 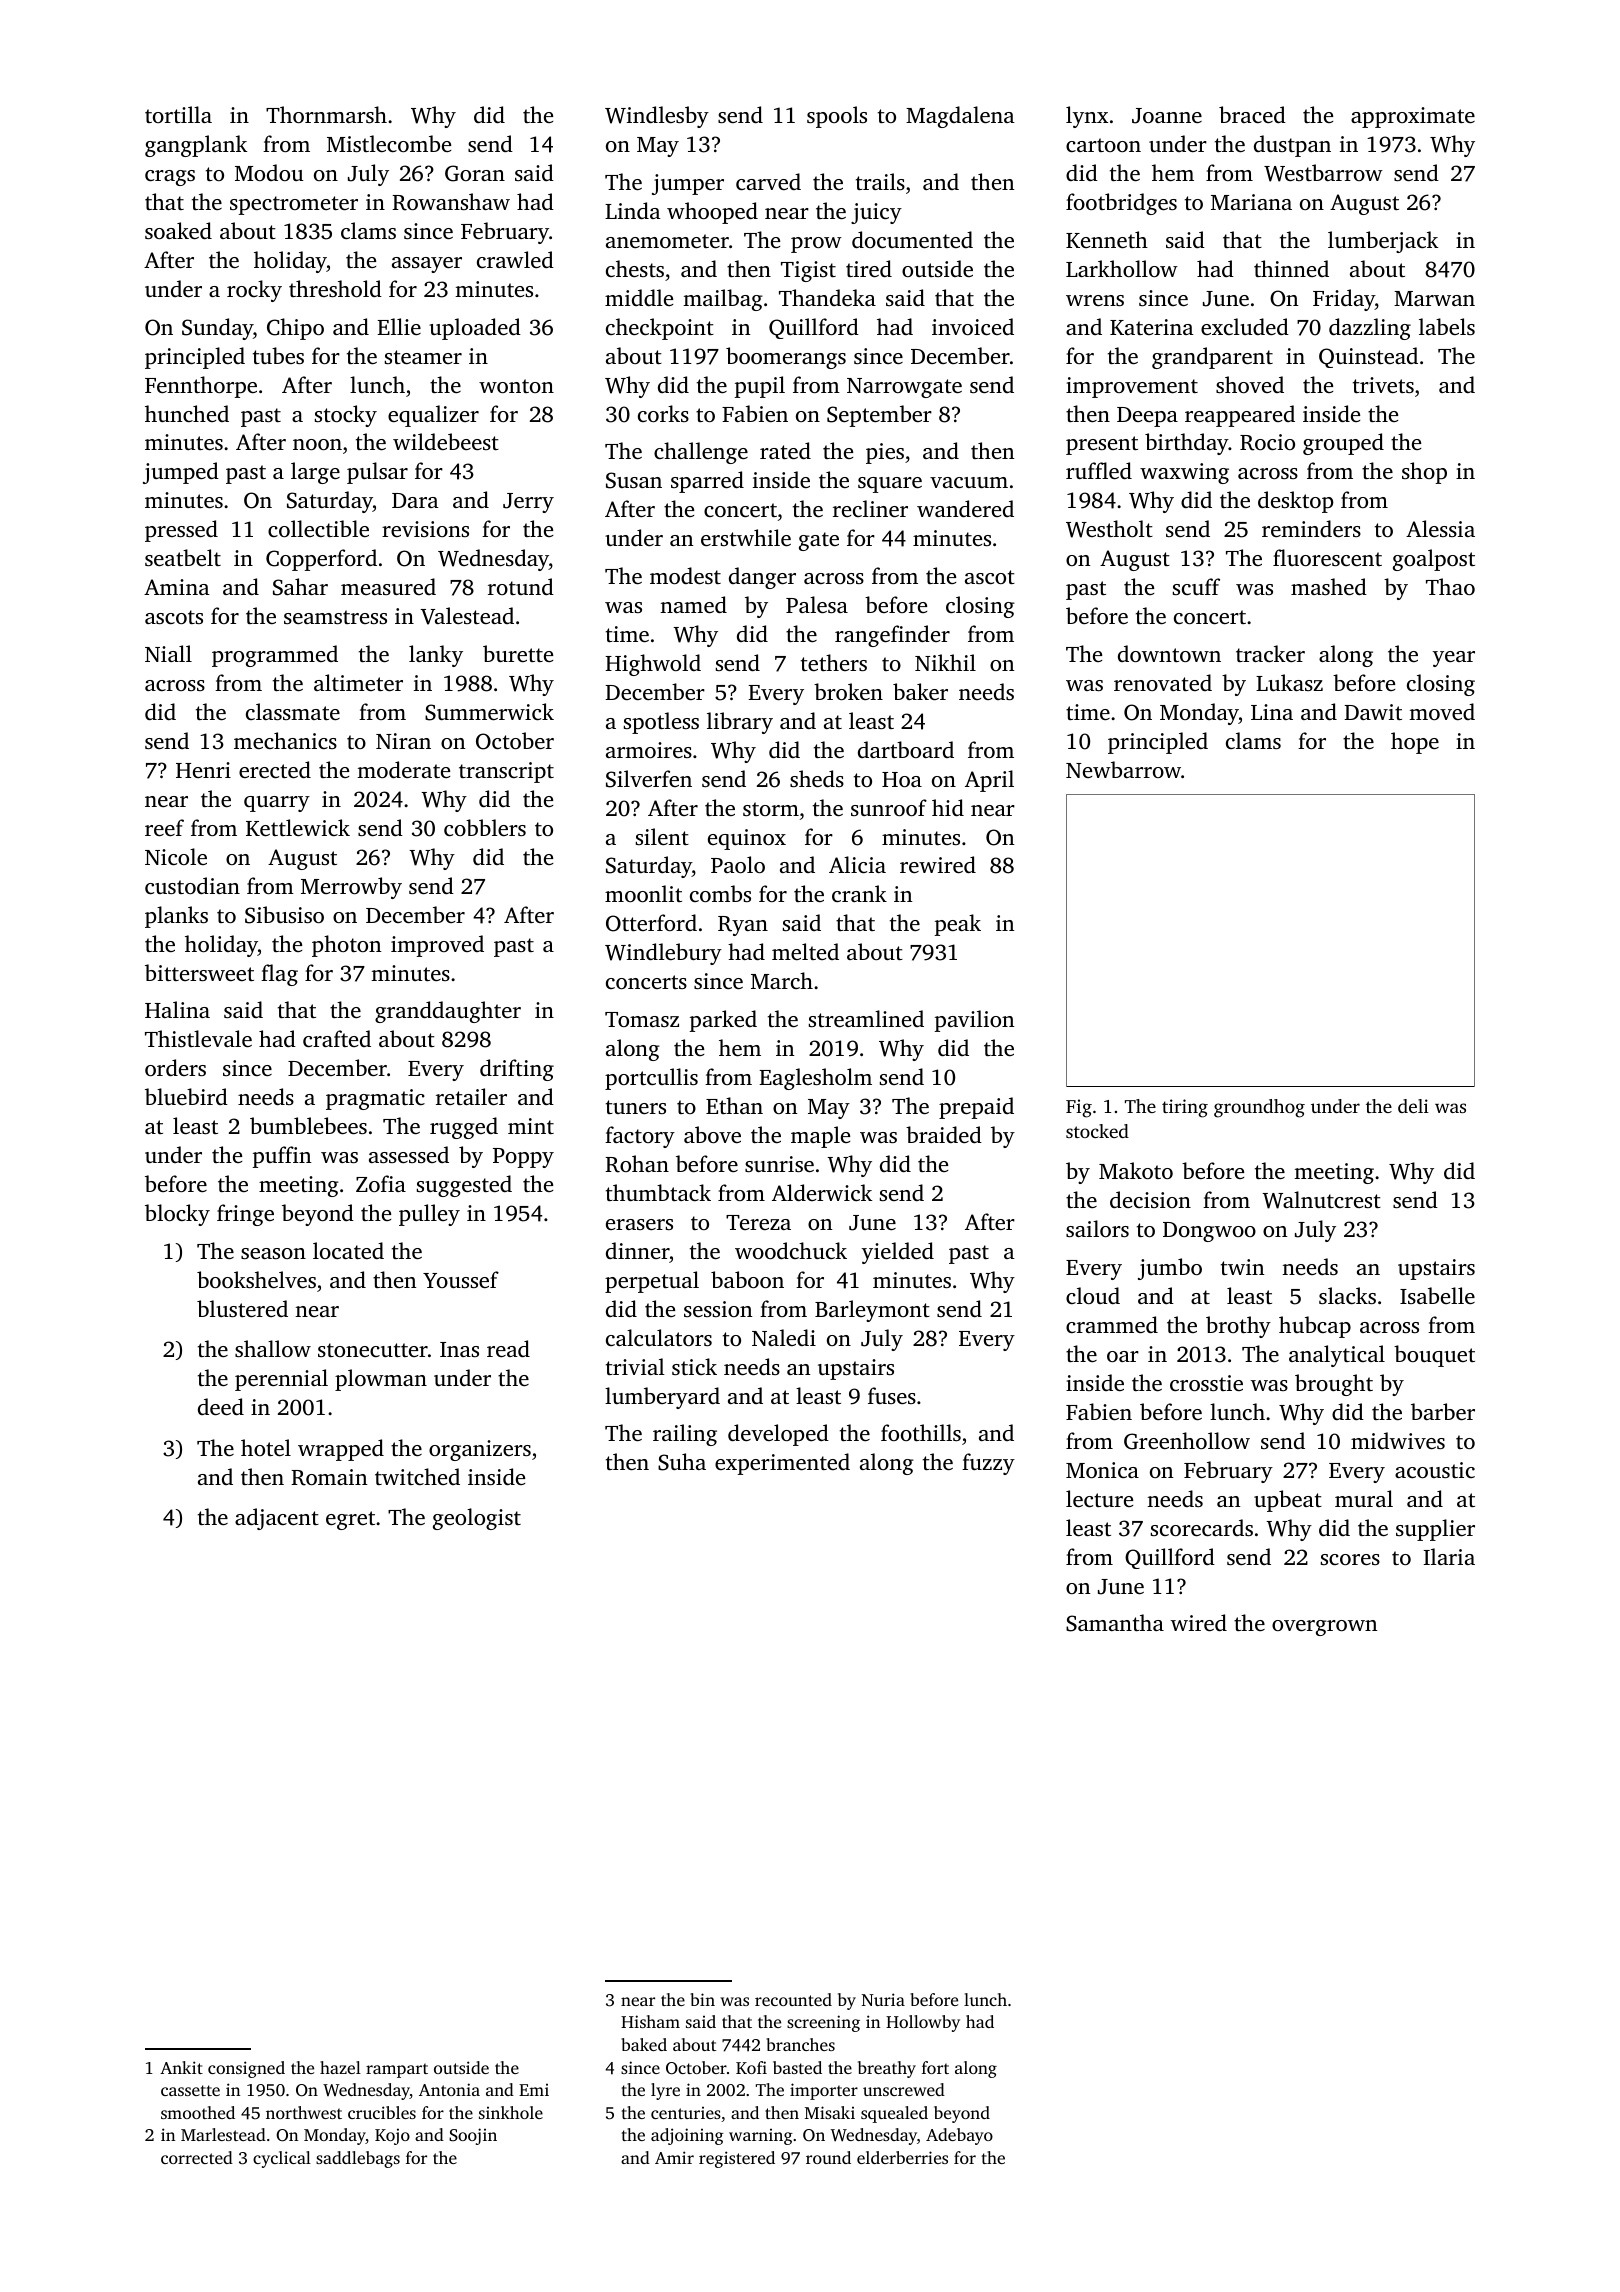 What do you see at coordinates (923, 2023) in the screenshot?
I see `Hollowby` at bounding box center [923, 2023].
